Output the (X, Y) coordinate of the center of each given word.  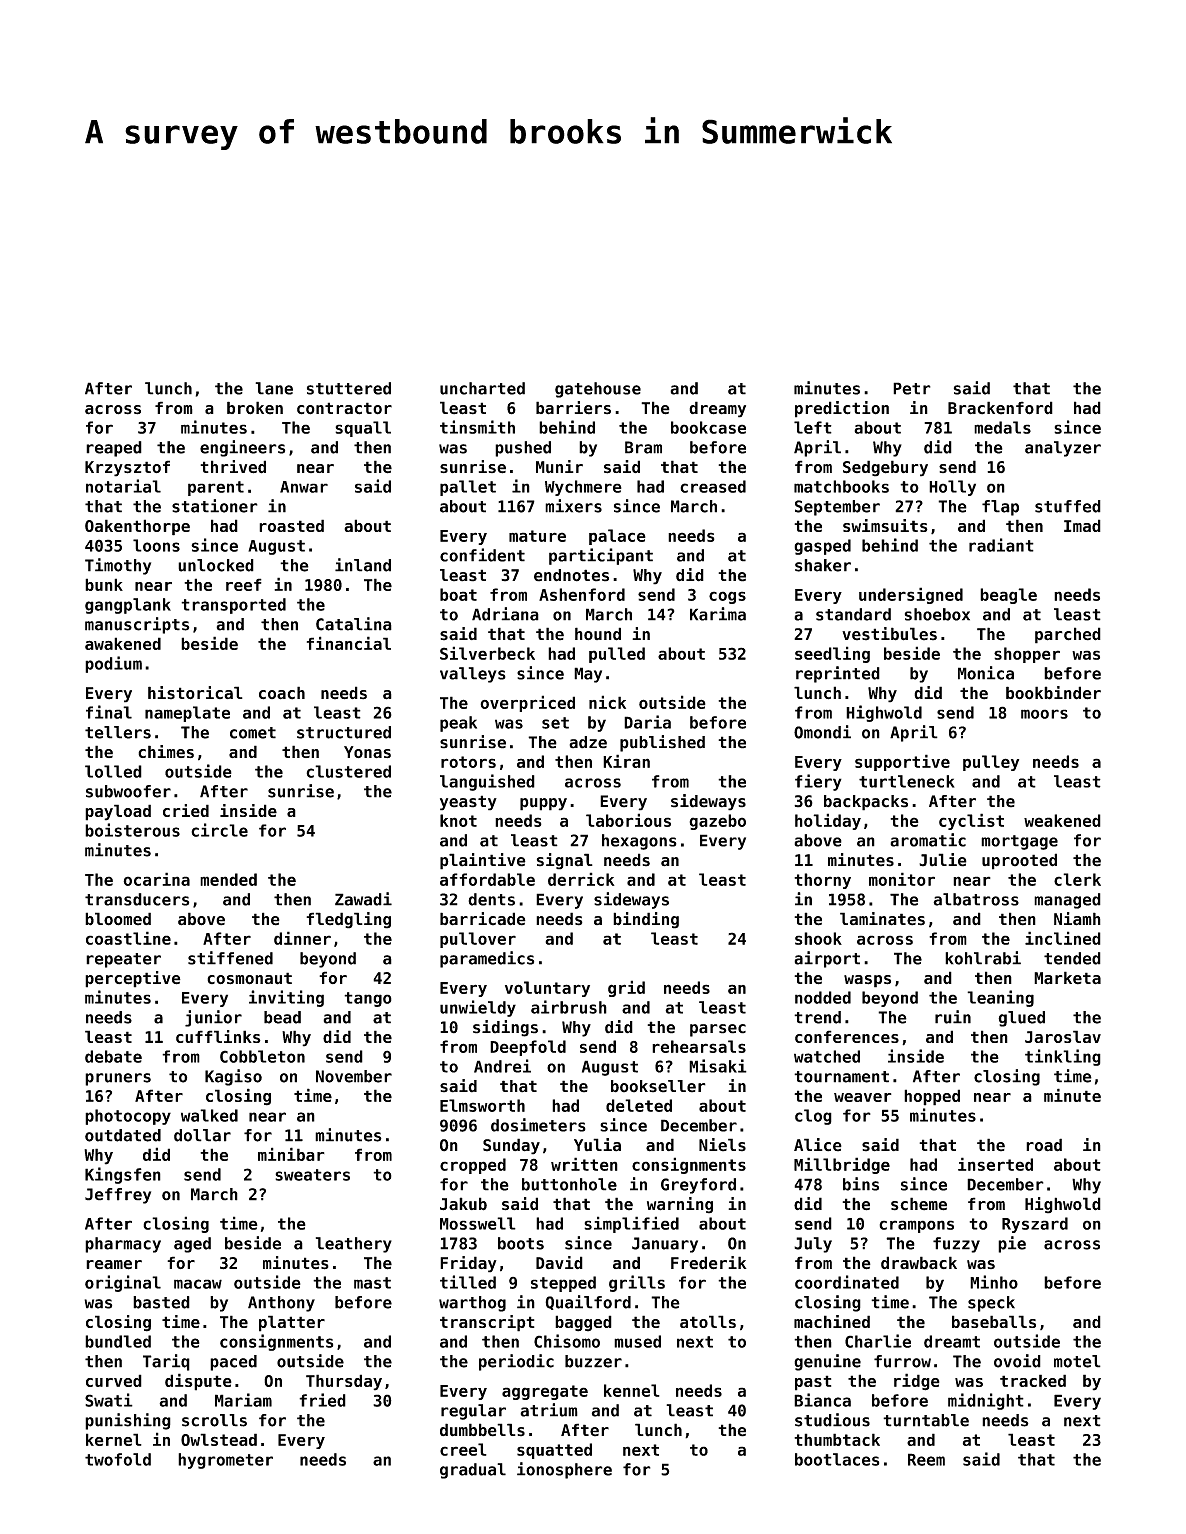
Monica (986, 673)
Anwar (304, 487)
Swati (109, 1400)
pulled (617, 655)
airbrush (569, 1007)
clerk (1077, 879)
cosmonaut (249, 978)
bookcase (708, 427)
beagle (1008, 596)
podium (113, 664)
